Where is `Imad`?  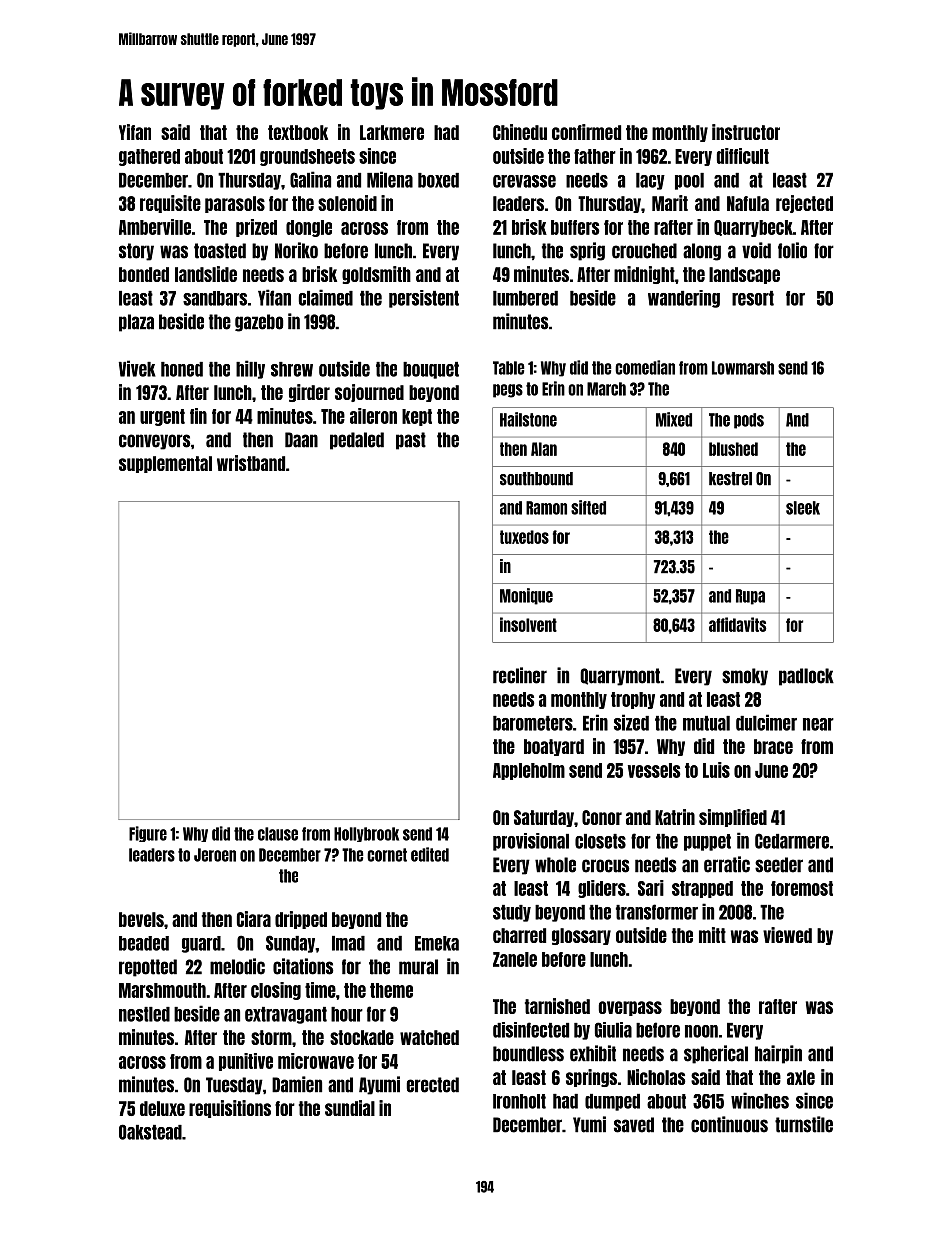
Imad is located at coordinates (348, 943).
